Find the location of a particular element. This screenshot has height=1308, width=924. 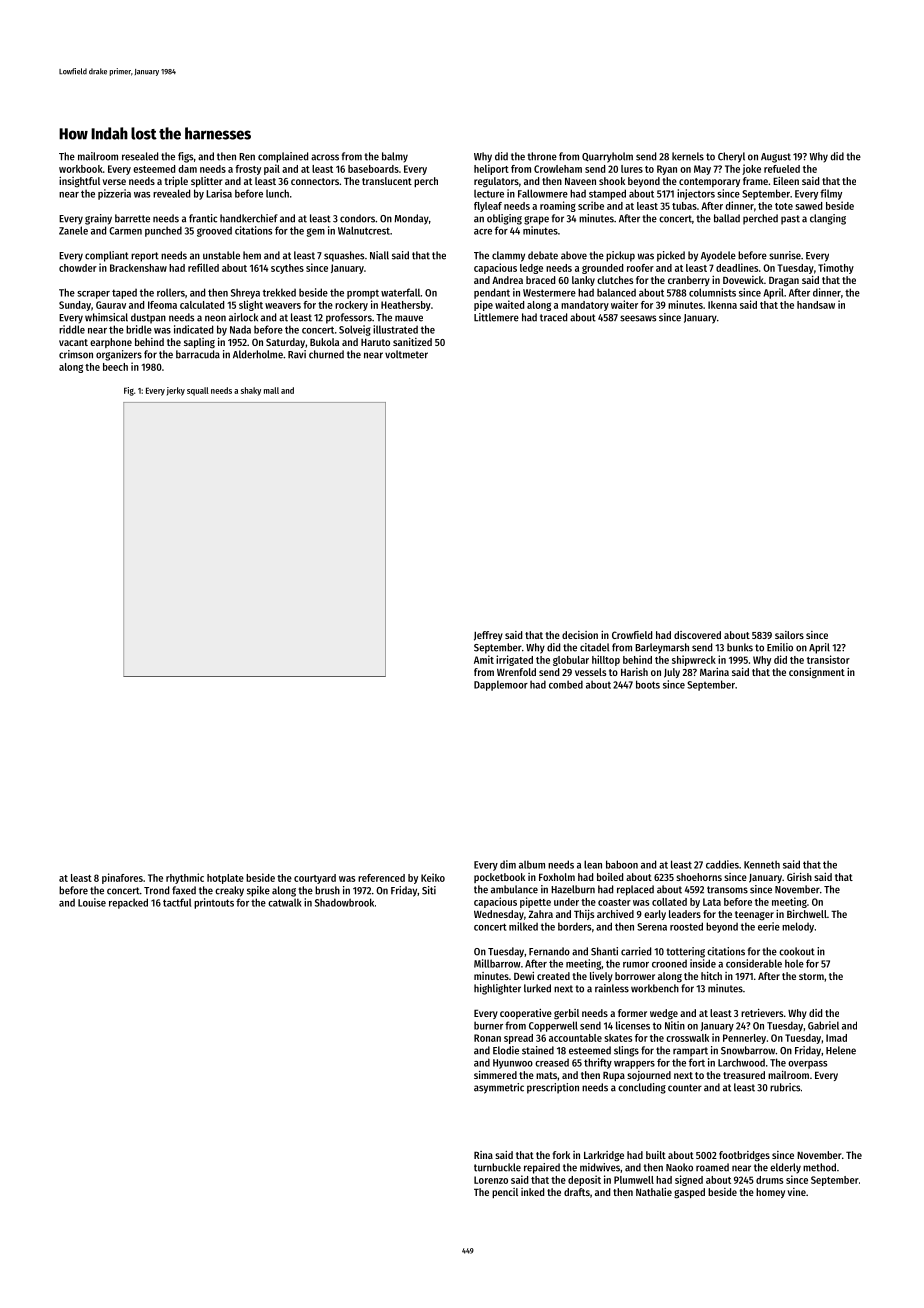

Amit is located at coordinates (484, 659).
